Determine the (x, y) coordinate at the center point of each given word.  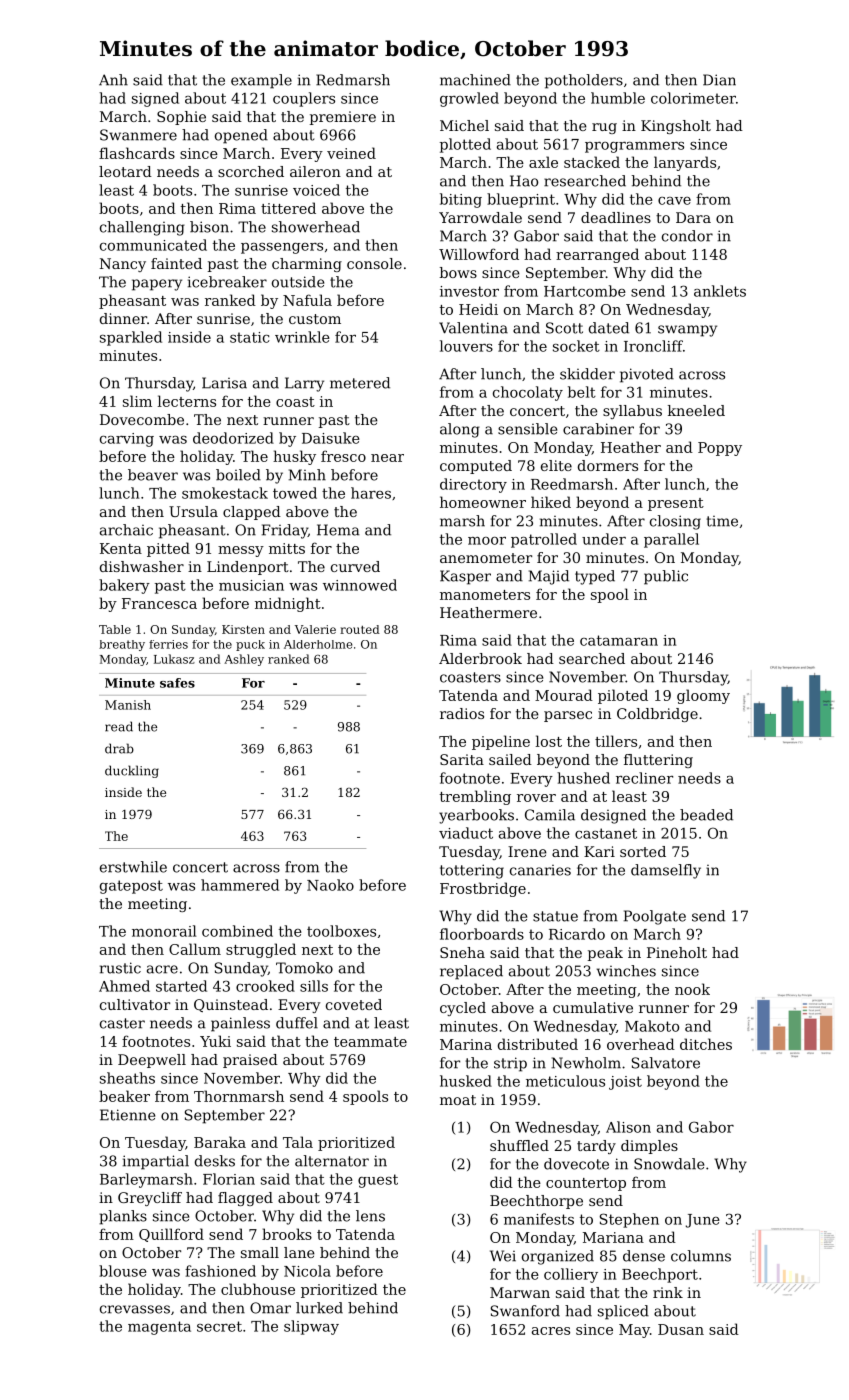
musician (251, 585)
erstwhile (133, 867)
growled (469, 99)
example (261, 81)
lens (370, 1216)
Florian (229, 1179)
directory (473, 485)
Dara (693, 217)
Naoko (330, 885)
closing (675, 522)
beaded (706, 815)
